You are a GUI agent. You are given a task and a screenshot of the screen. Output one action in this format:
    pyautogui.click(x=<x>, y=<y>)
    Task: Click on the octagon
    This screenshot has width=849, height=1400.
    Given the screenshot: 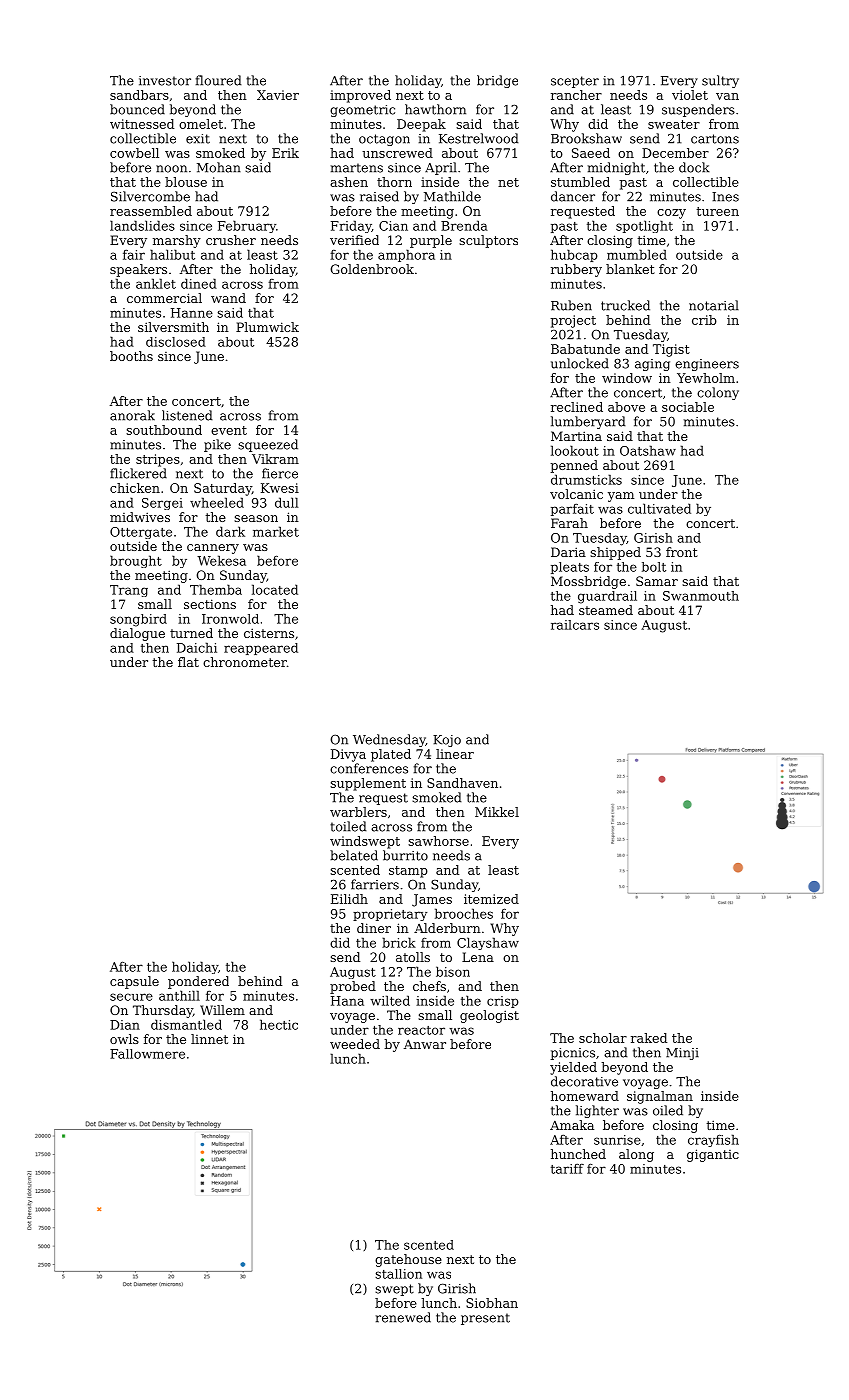 What is the action you would take?
    pyautogui.click(x=384, y=140)
